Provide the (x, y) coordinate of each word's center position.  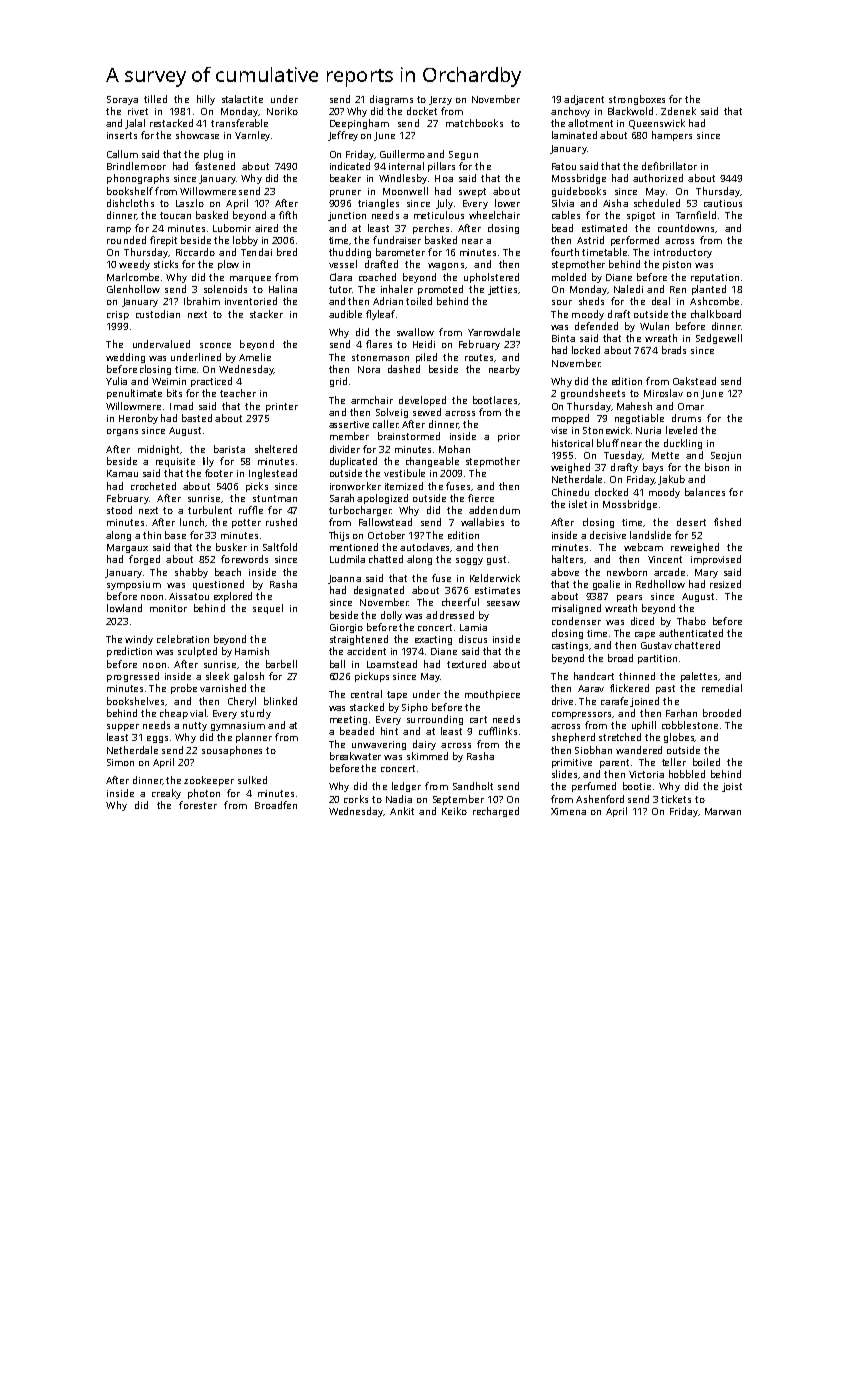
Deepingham (359, 124)
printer (282, 407)
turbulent (210, 510)
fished (727, 522)
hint (389, 731)
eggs (157, 739)
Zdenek (678, 111)
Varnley (252, 136)
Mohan (454, 449)
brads (674, 350)
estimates (497, 590)
